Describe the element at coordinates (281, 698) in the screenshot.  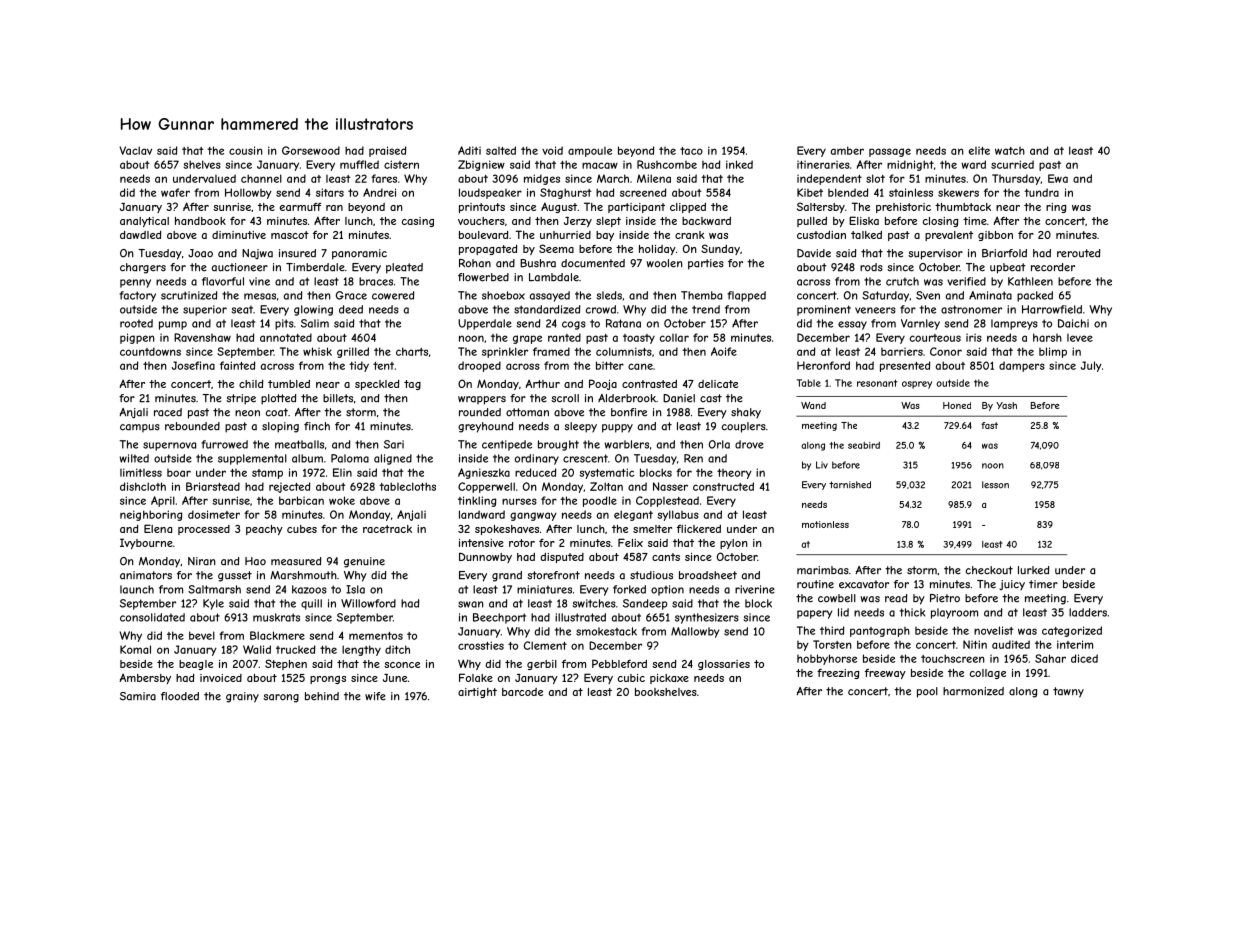
I see `sarong` at that location.
